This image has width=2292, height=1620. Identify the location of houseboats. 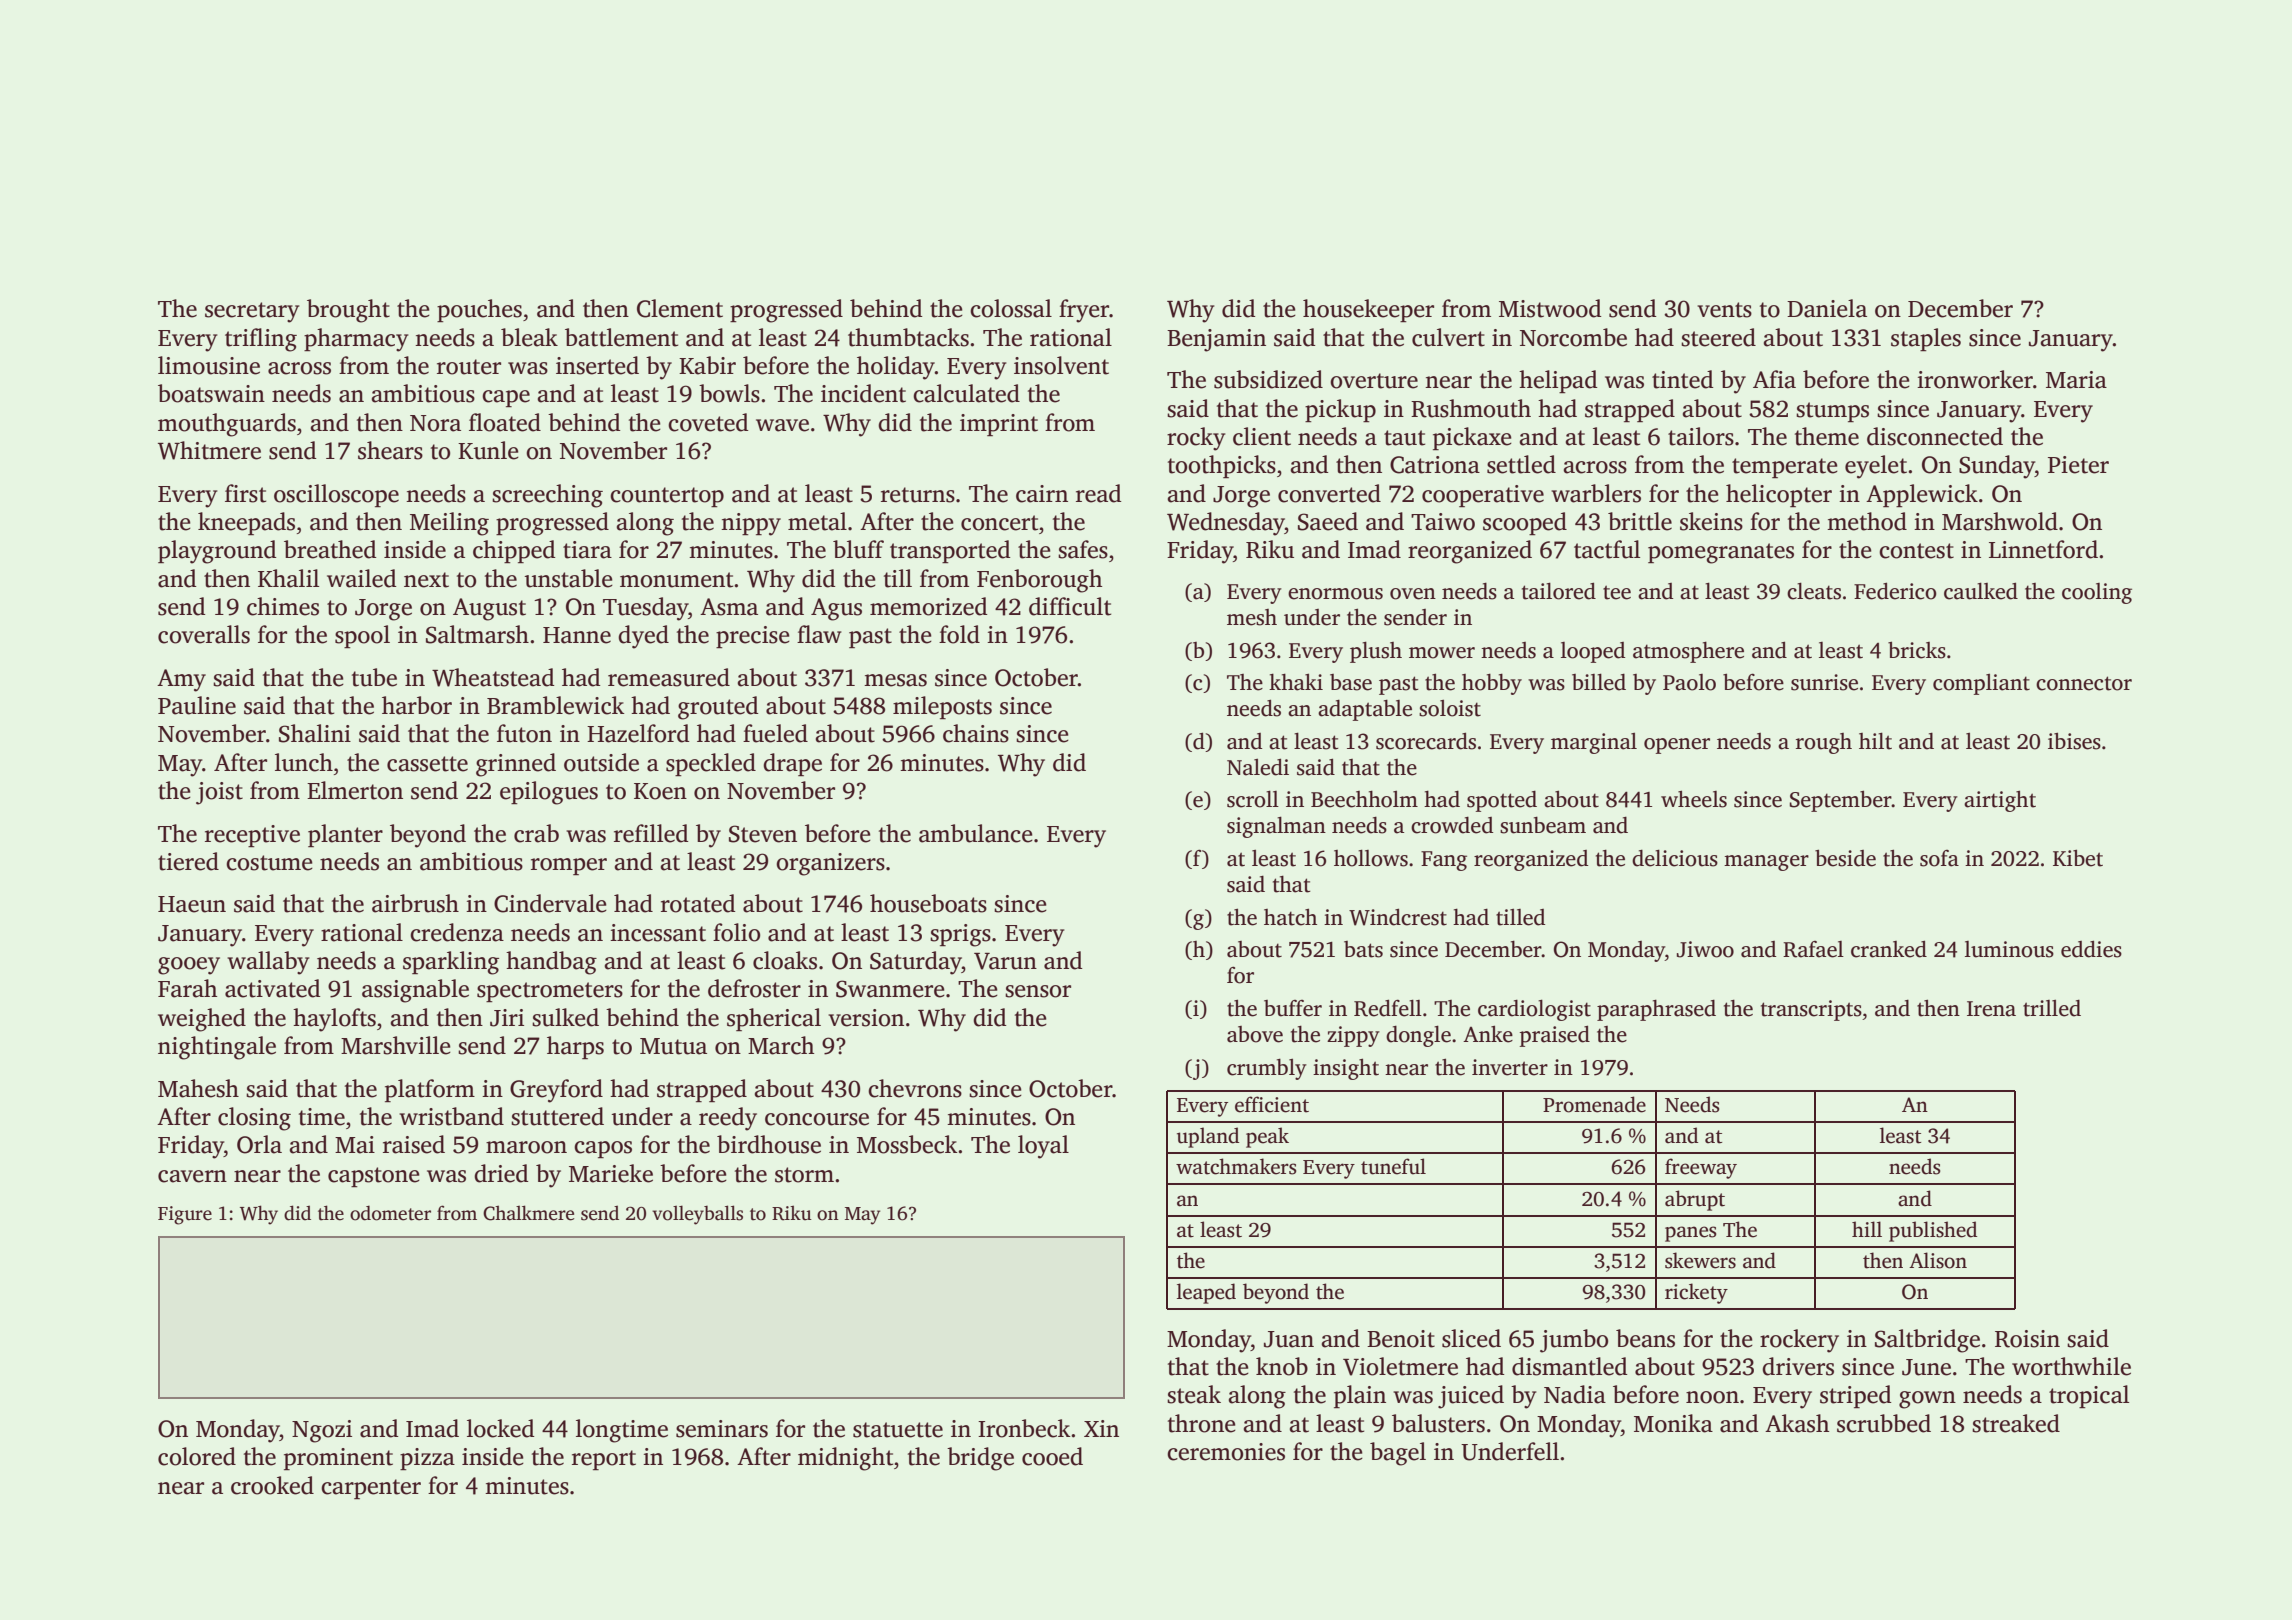
(928, 903).
